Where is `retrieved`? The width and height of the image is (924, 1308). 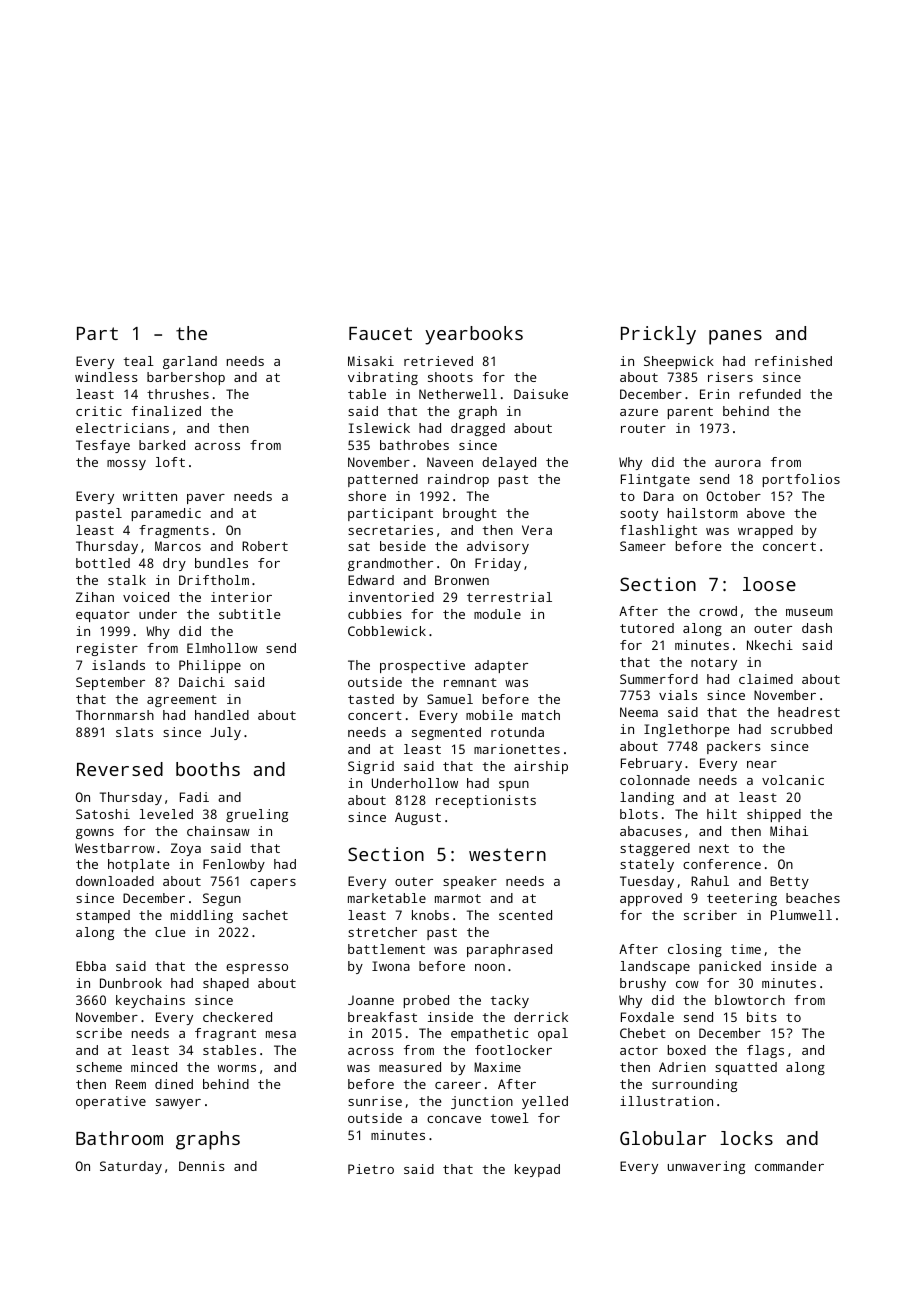
retrieved is located at coordinates (438, 361).
